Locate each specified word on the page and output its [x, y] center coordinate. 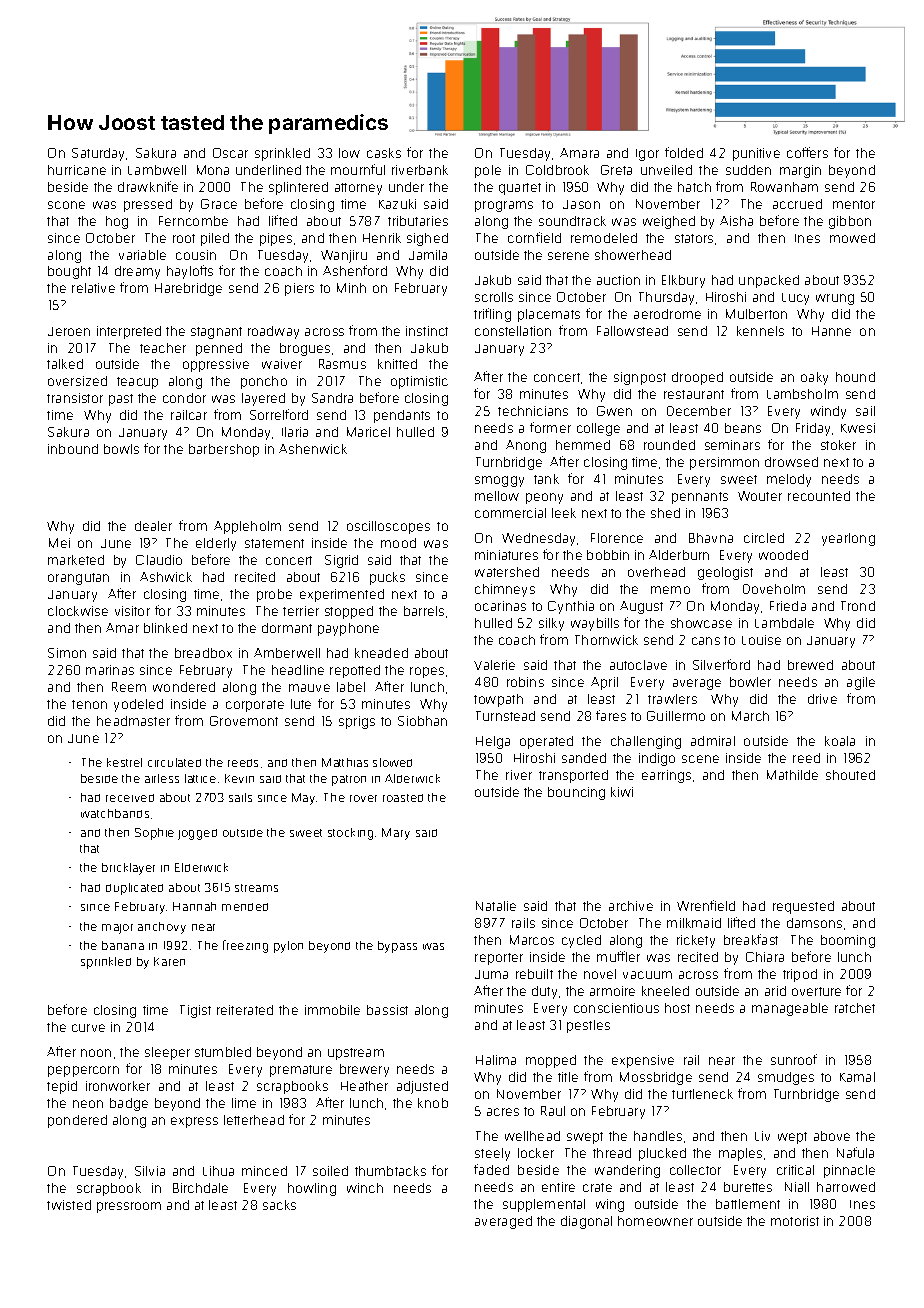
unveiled [666, 170]
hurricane [77, 170]
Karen [169, 961]
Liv [762, 1136]
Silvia [150, 1171]
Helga [493, 742]
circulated [174, 762]
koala [840, 741]
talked [65, 364]
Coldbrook [557, 170]
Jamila [428, 255]
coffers [807, 152]
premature [301, 1071]
